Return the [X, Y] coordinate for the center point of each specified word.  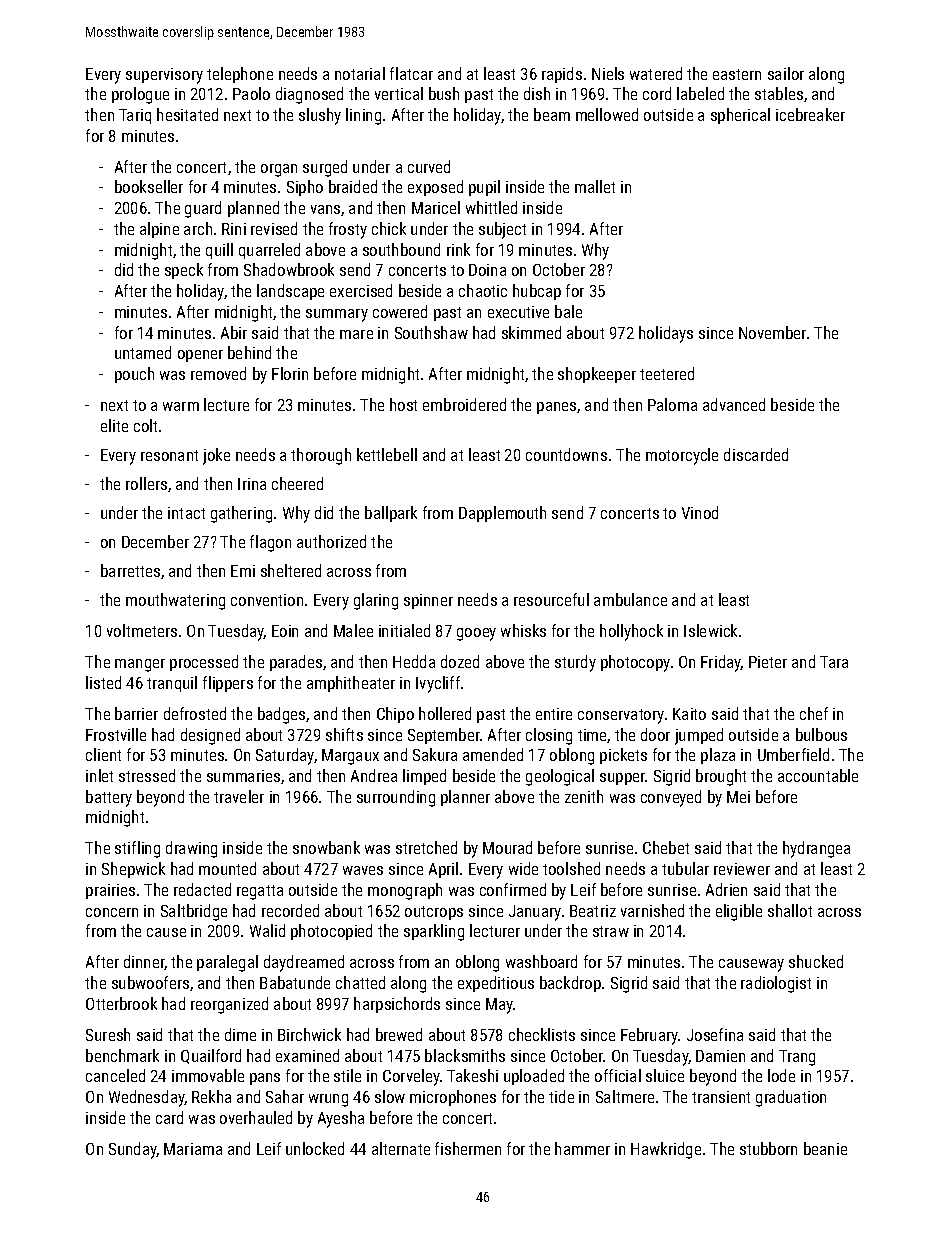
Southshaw [431, 332]
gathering [241, 514]
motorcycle [682, 456]
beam [552, 114]
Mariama [193, 1149]
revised [274, 228]
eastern [737, 74]
